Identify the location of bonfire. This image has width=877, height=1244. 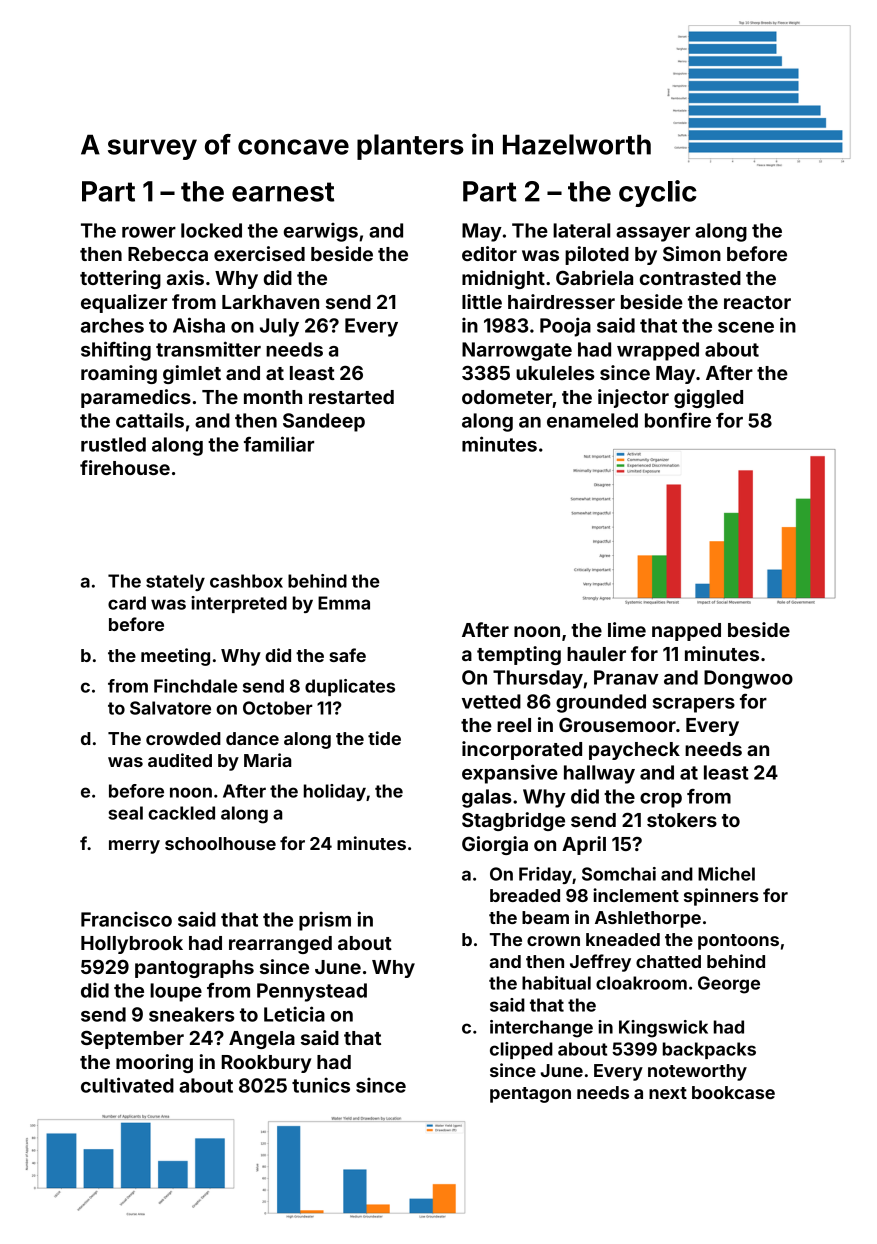
(678, 420).
